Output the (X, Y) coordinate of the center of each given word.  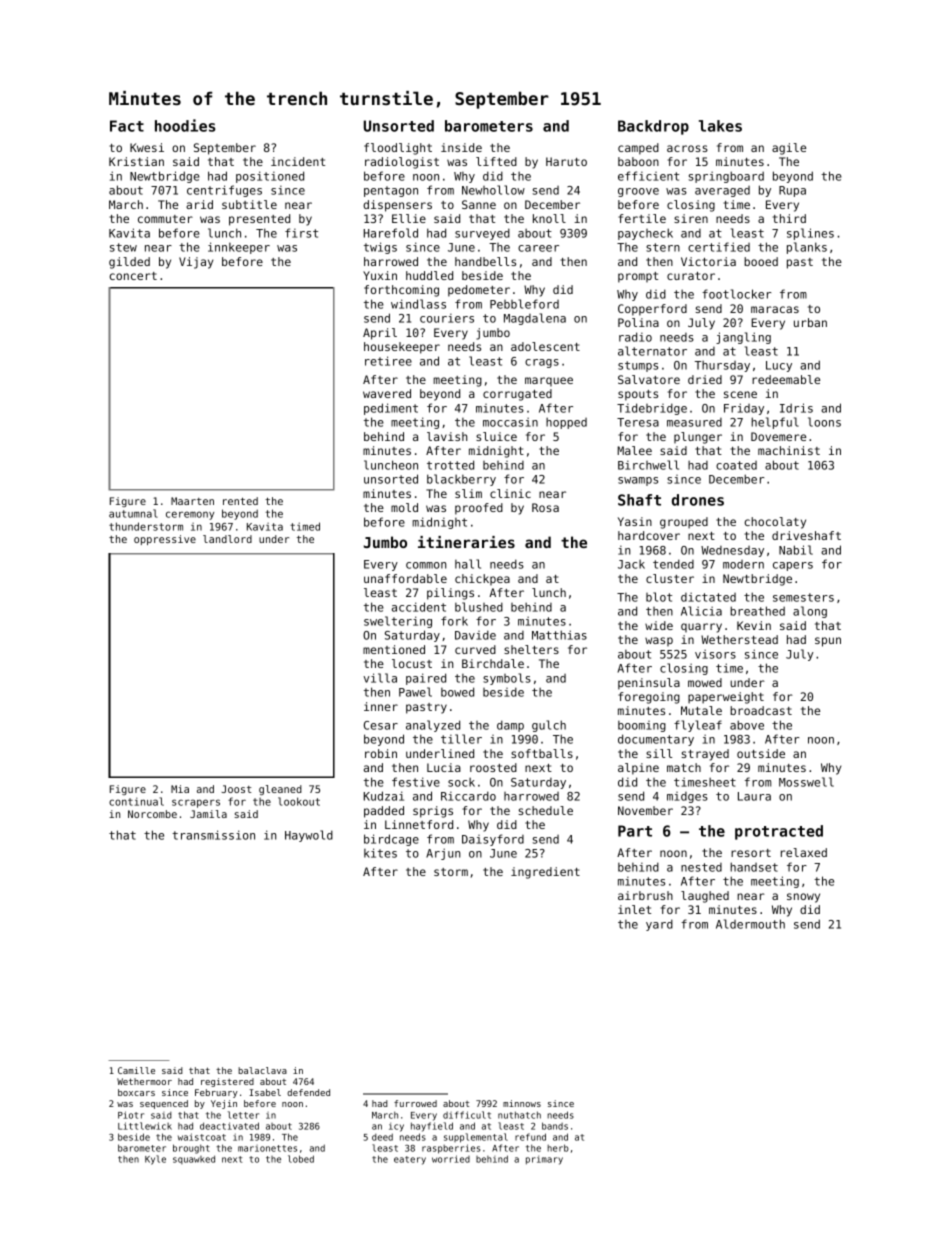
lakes (720, 126)
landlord (227, 539)
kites (380, 853)
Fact (127, 126)
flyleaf (698, 726)
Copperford (652, 310)
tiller (461, 739)
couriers (447, 318)
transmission (213, 835)
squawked (194, 1159)
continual (136, 801)
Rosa (545, 507)
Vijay (196, 263)
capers (793, 566)
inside (461, 147)
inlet (634, 909)
